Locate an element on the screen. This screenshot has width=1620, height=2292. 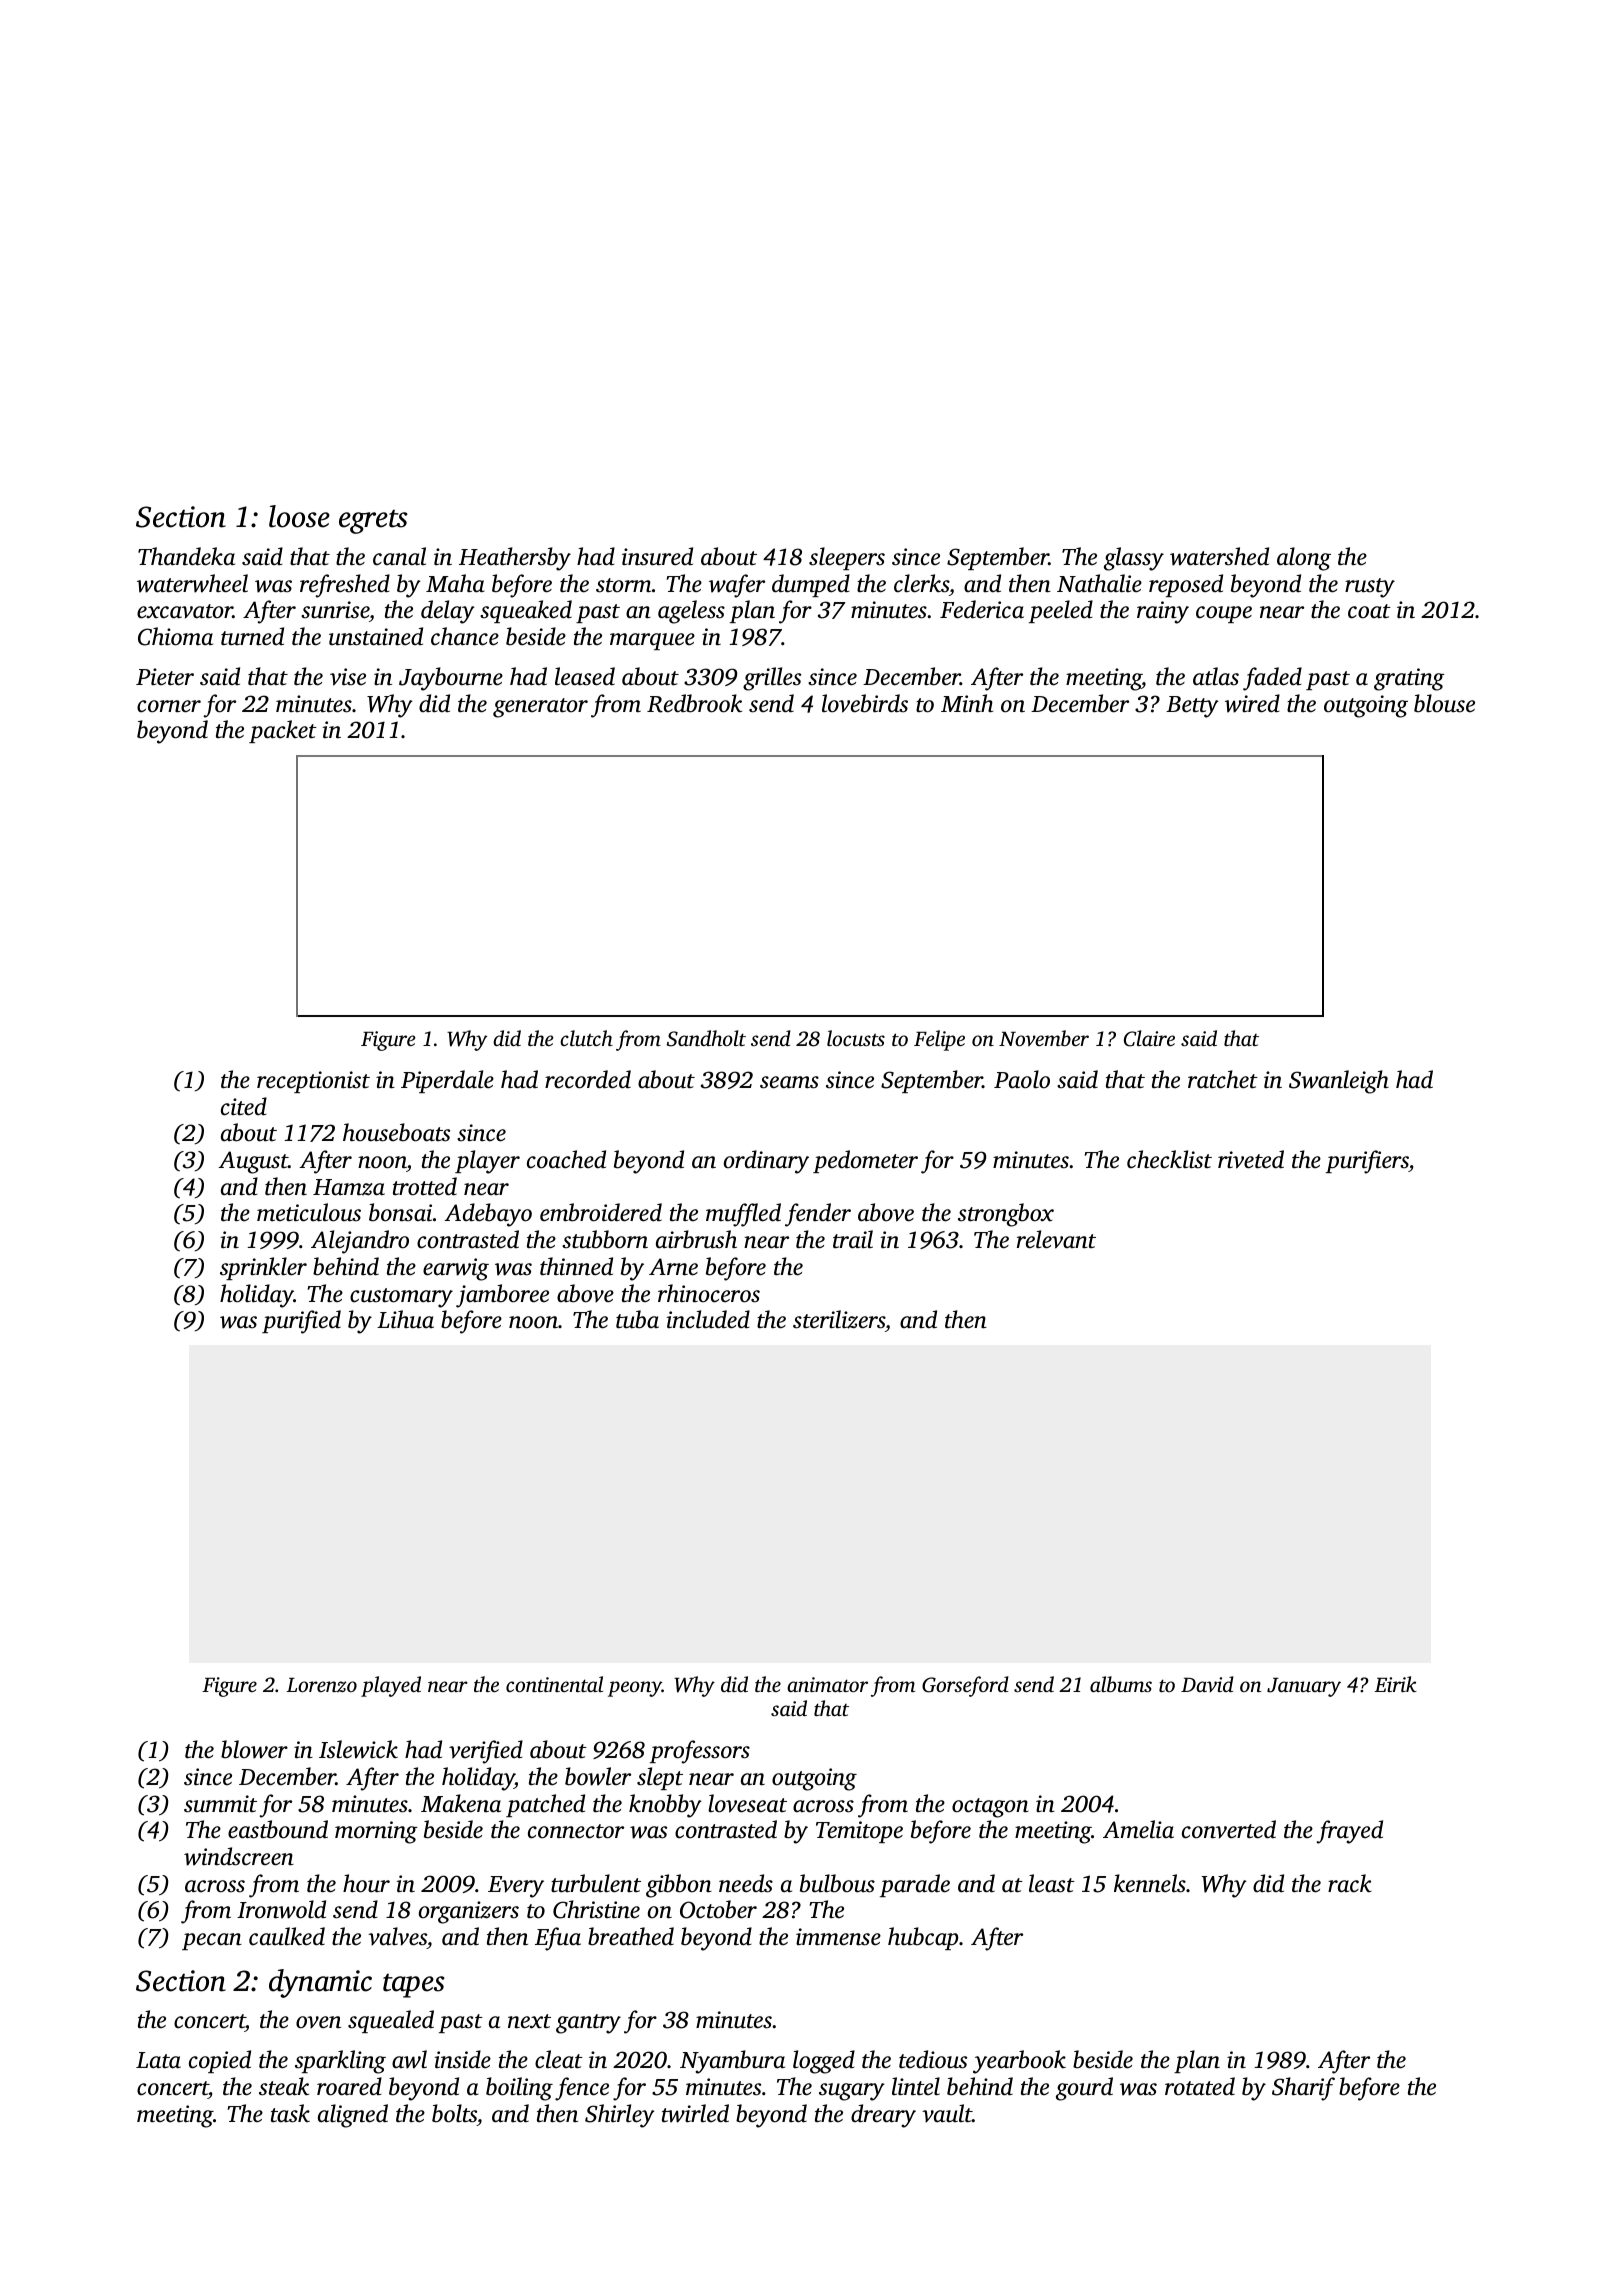
fender is located at coordinates (818, 1215).
